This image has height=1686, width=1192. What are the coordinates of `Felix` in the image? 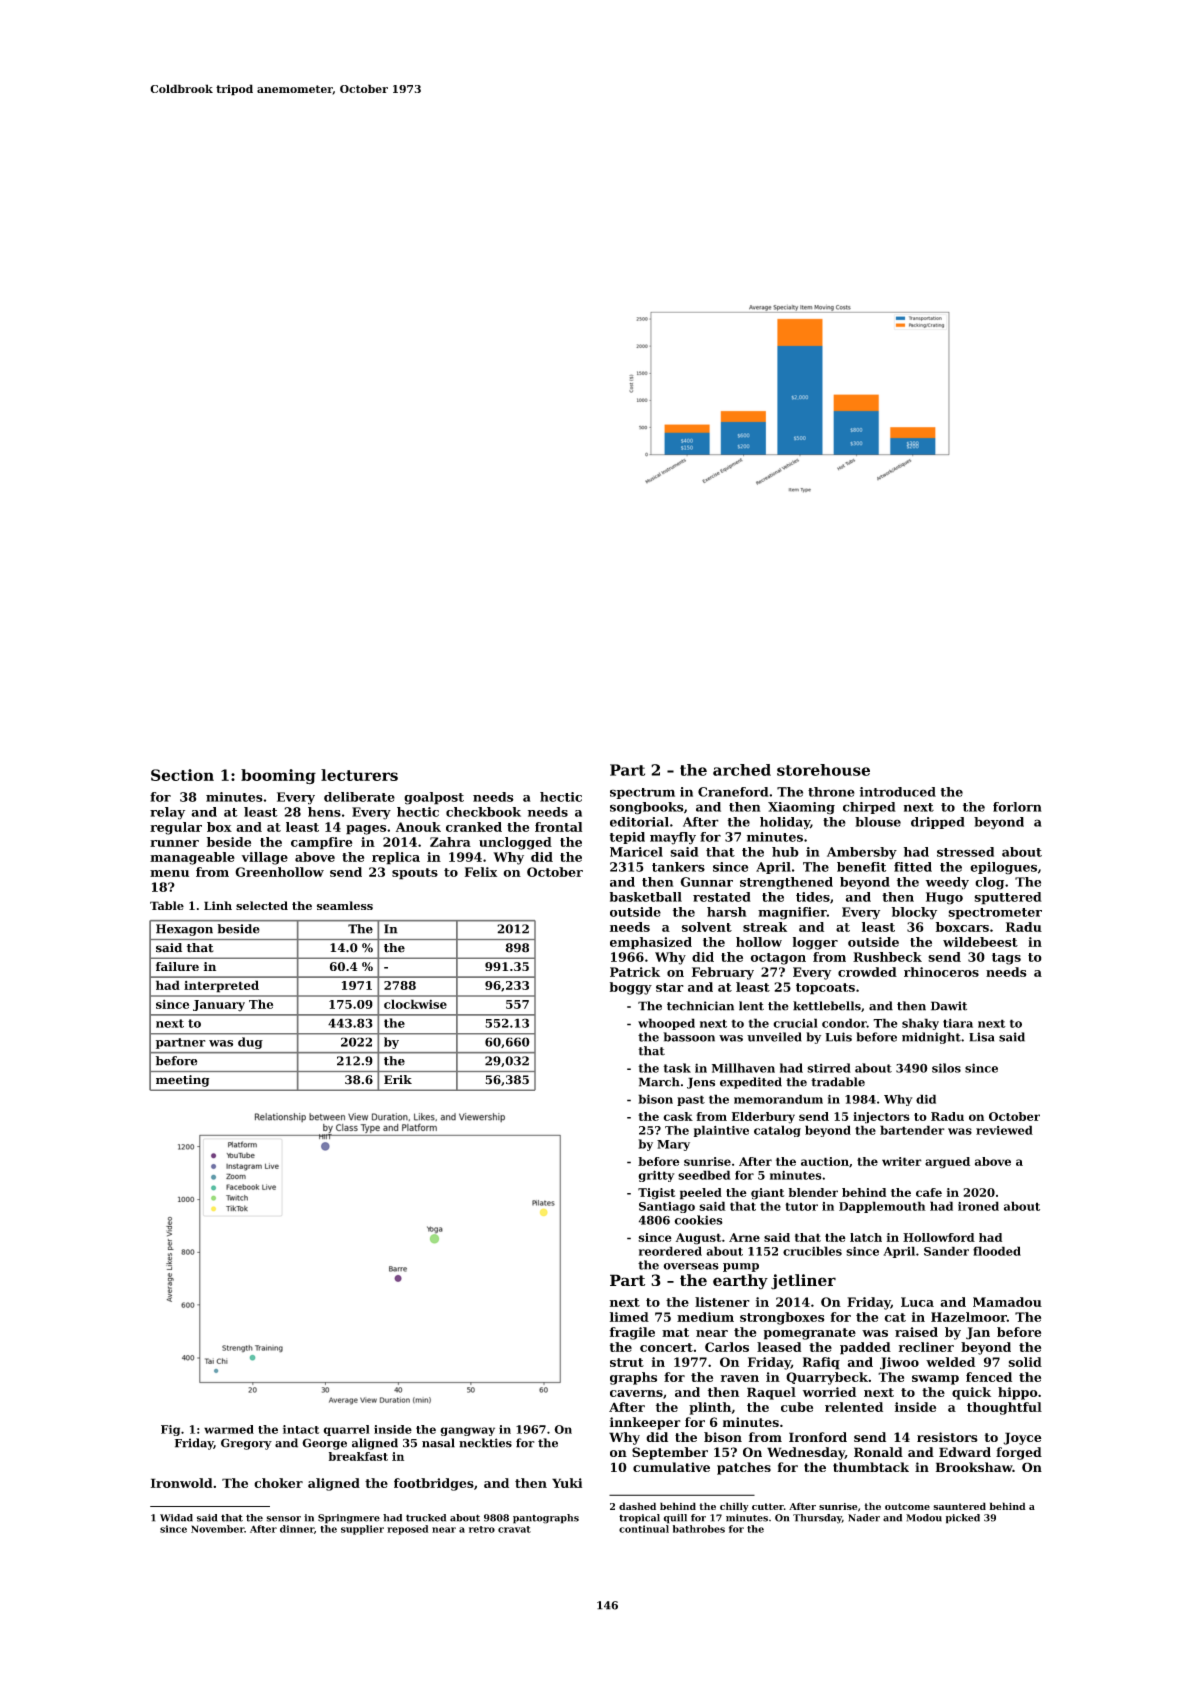 It's located at (481, 872).
